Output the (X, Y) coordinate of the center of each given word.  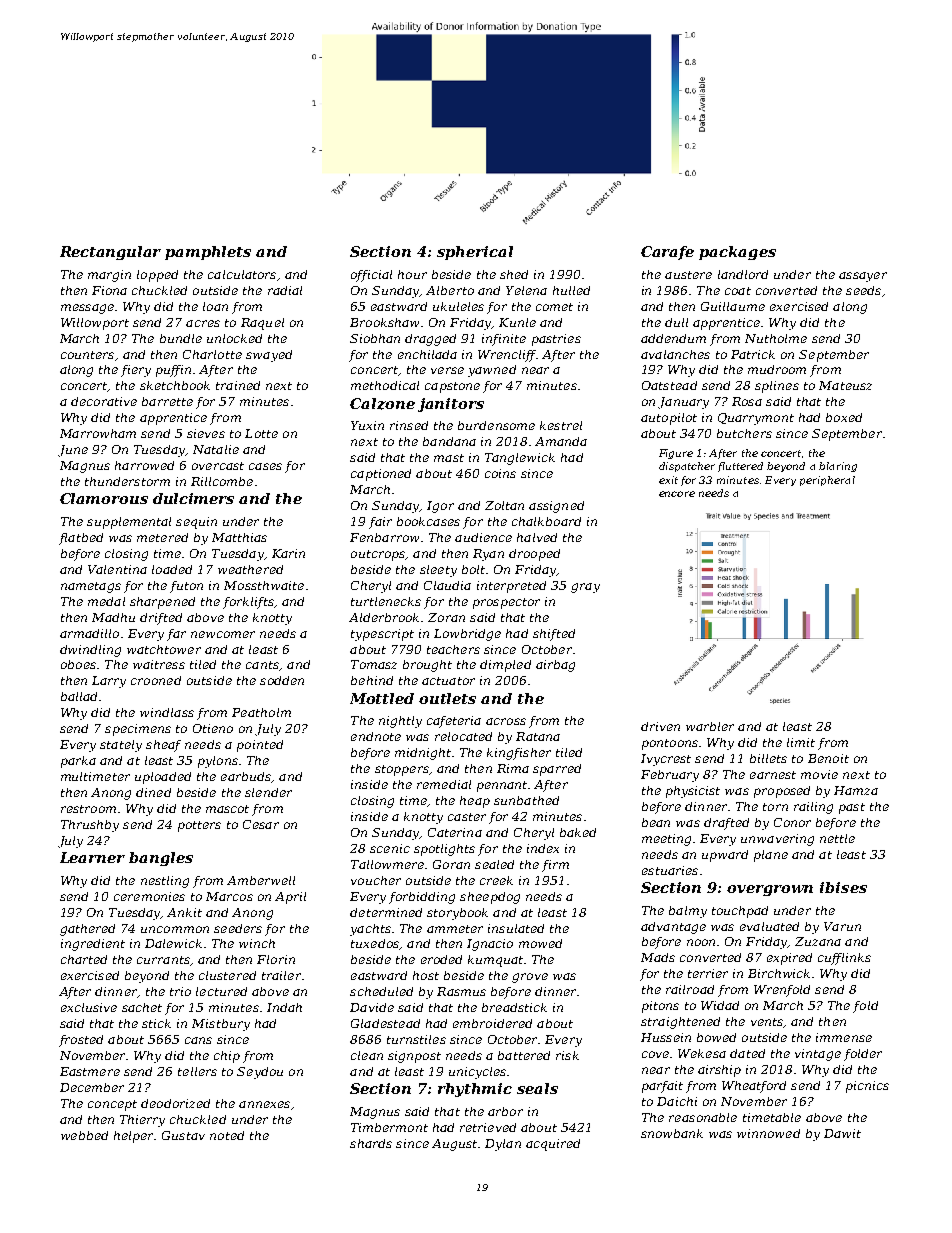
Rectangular (110, 253)
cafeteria (454, 722)
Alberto (450, 290)
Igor (440, 507)
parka (78, 762)
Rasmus (461, 991)
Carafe (667, 253)
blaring (838, 467)
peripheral (827, 481)
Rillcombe (222, 481)
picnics (867, 1087)
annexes (264, 1104)
